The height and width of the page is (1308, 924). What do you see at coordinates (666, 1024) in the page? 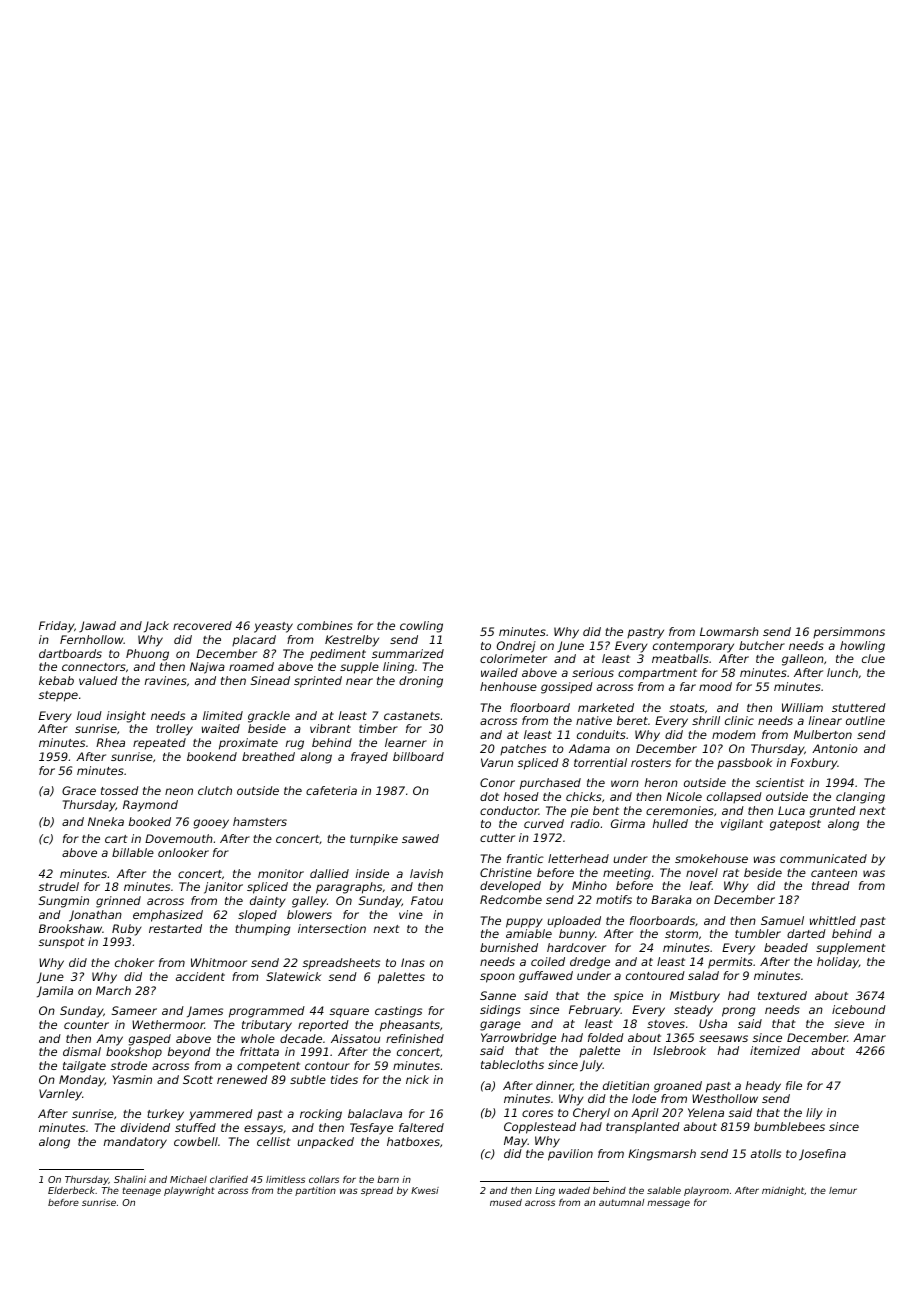
I see `stoves` at bounding box center [666, 1024].
